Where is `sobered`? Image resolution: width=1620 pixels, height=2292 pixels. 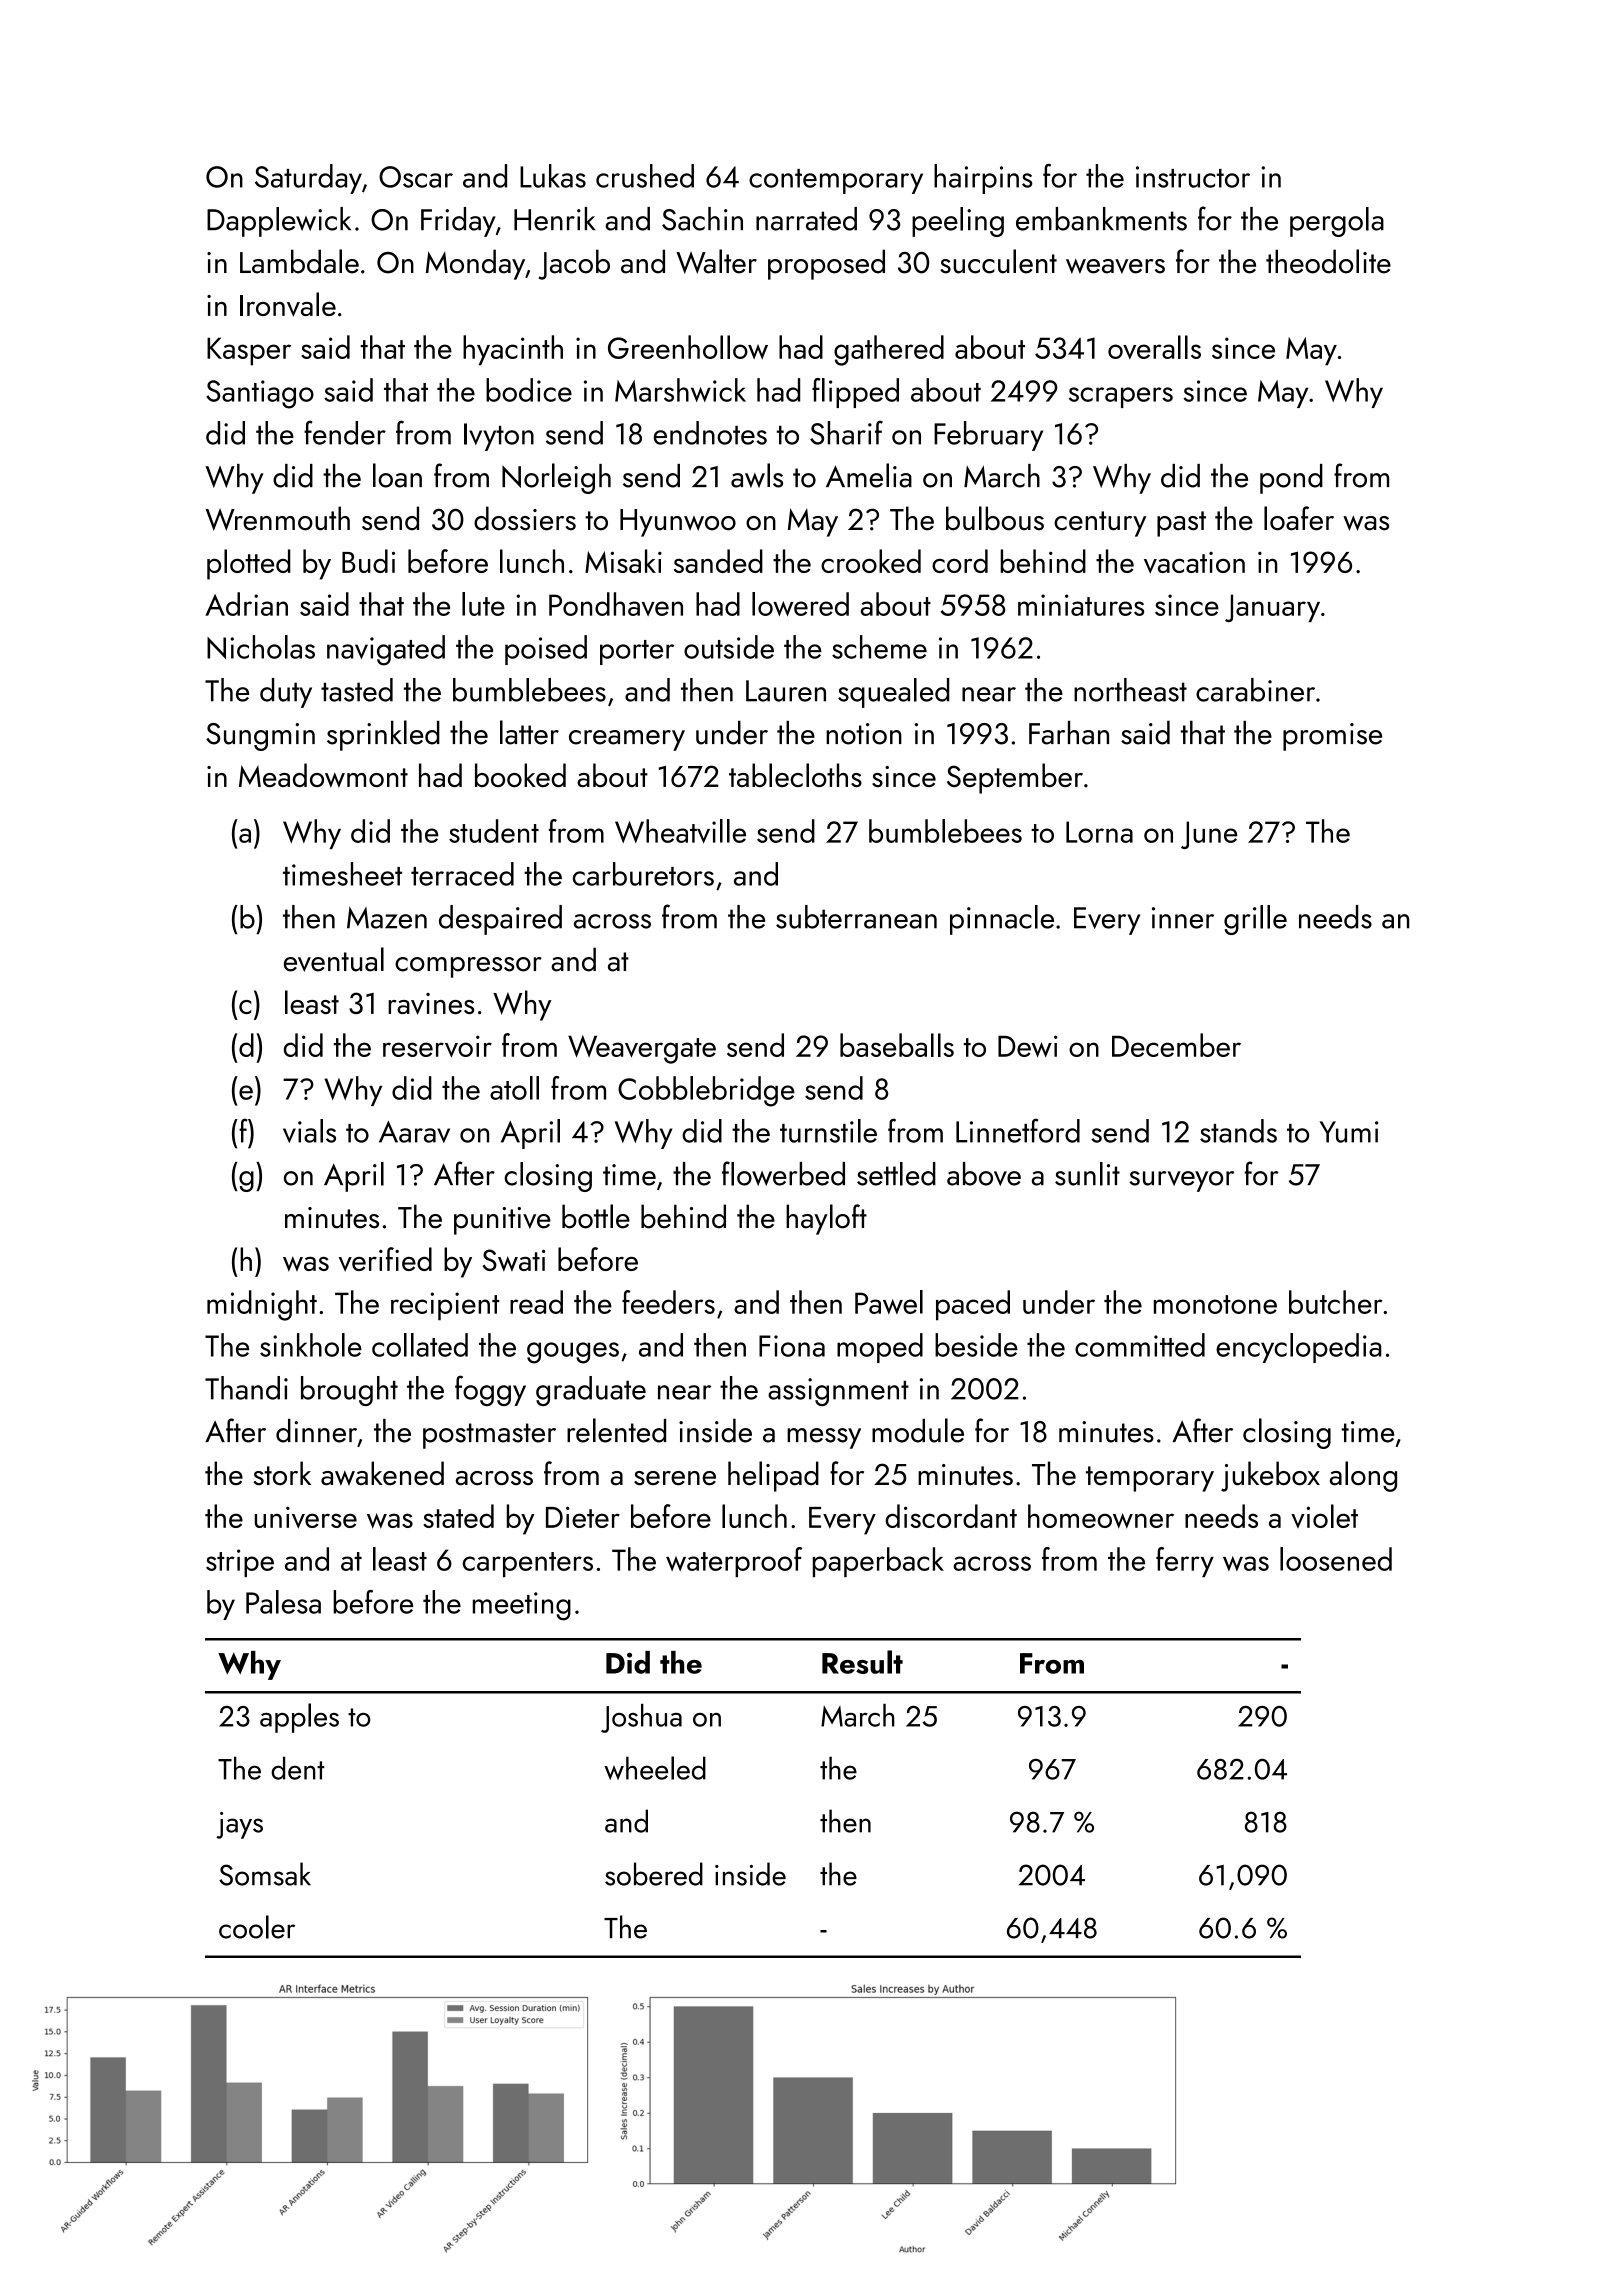 sobered is located at coordinates (654, 1874).
